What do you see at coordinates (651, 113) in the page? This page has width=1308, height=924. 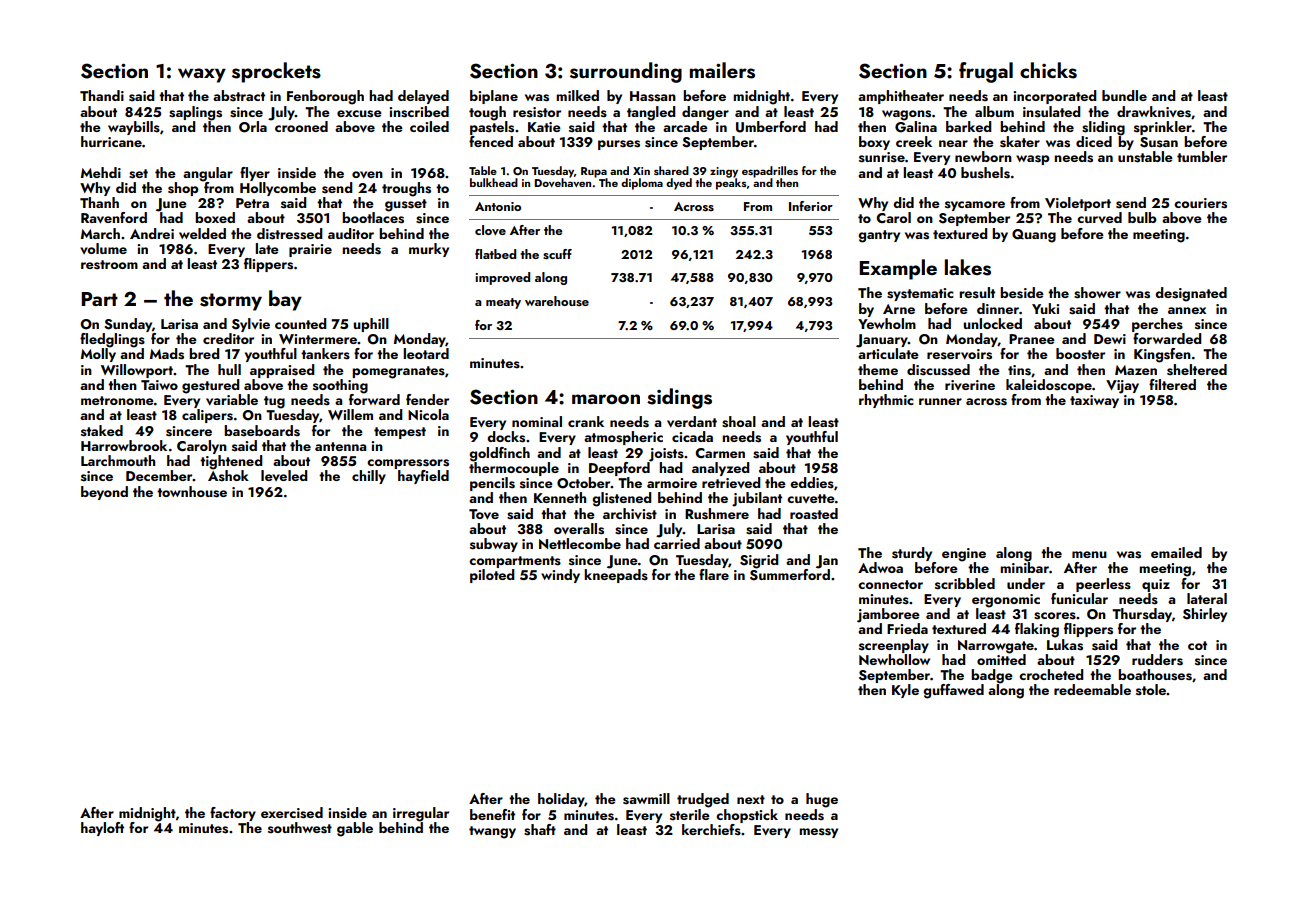 I see `tangled` at bounding box center [651, 113].
